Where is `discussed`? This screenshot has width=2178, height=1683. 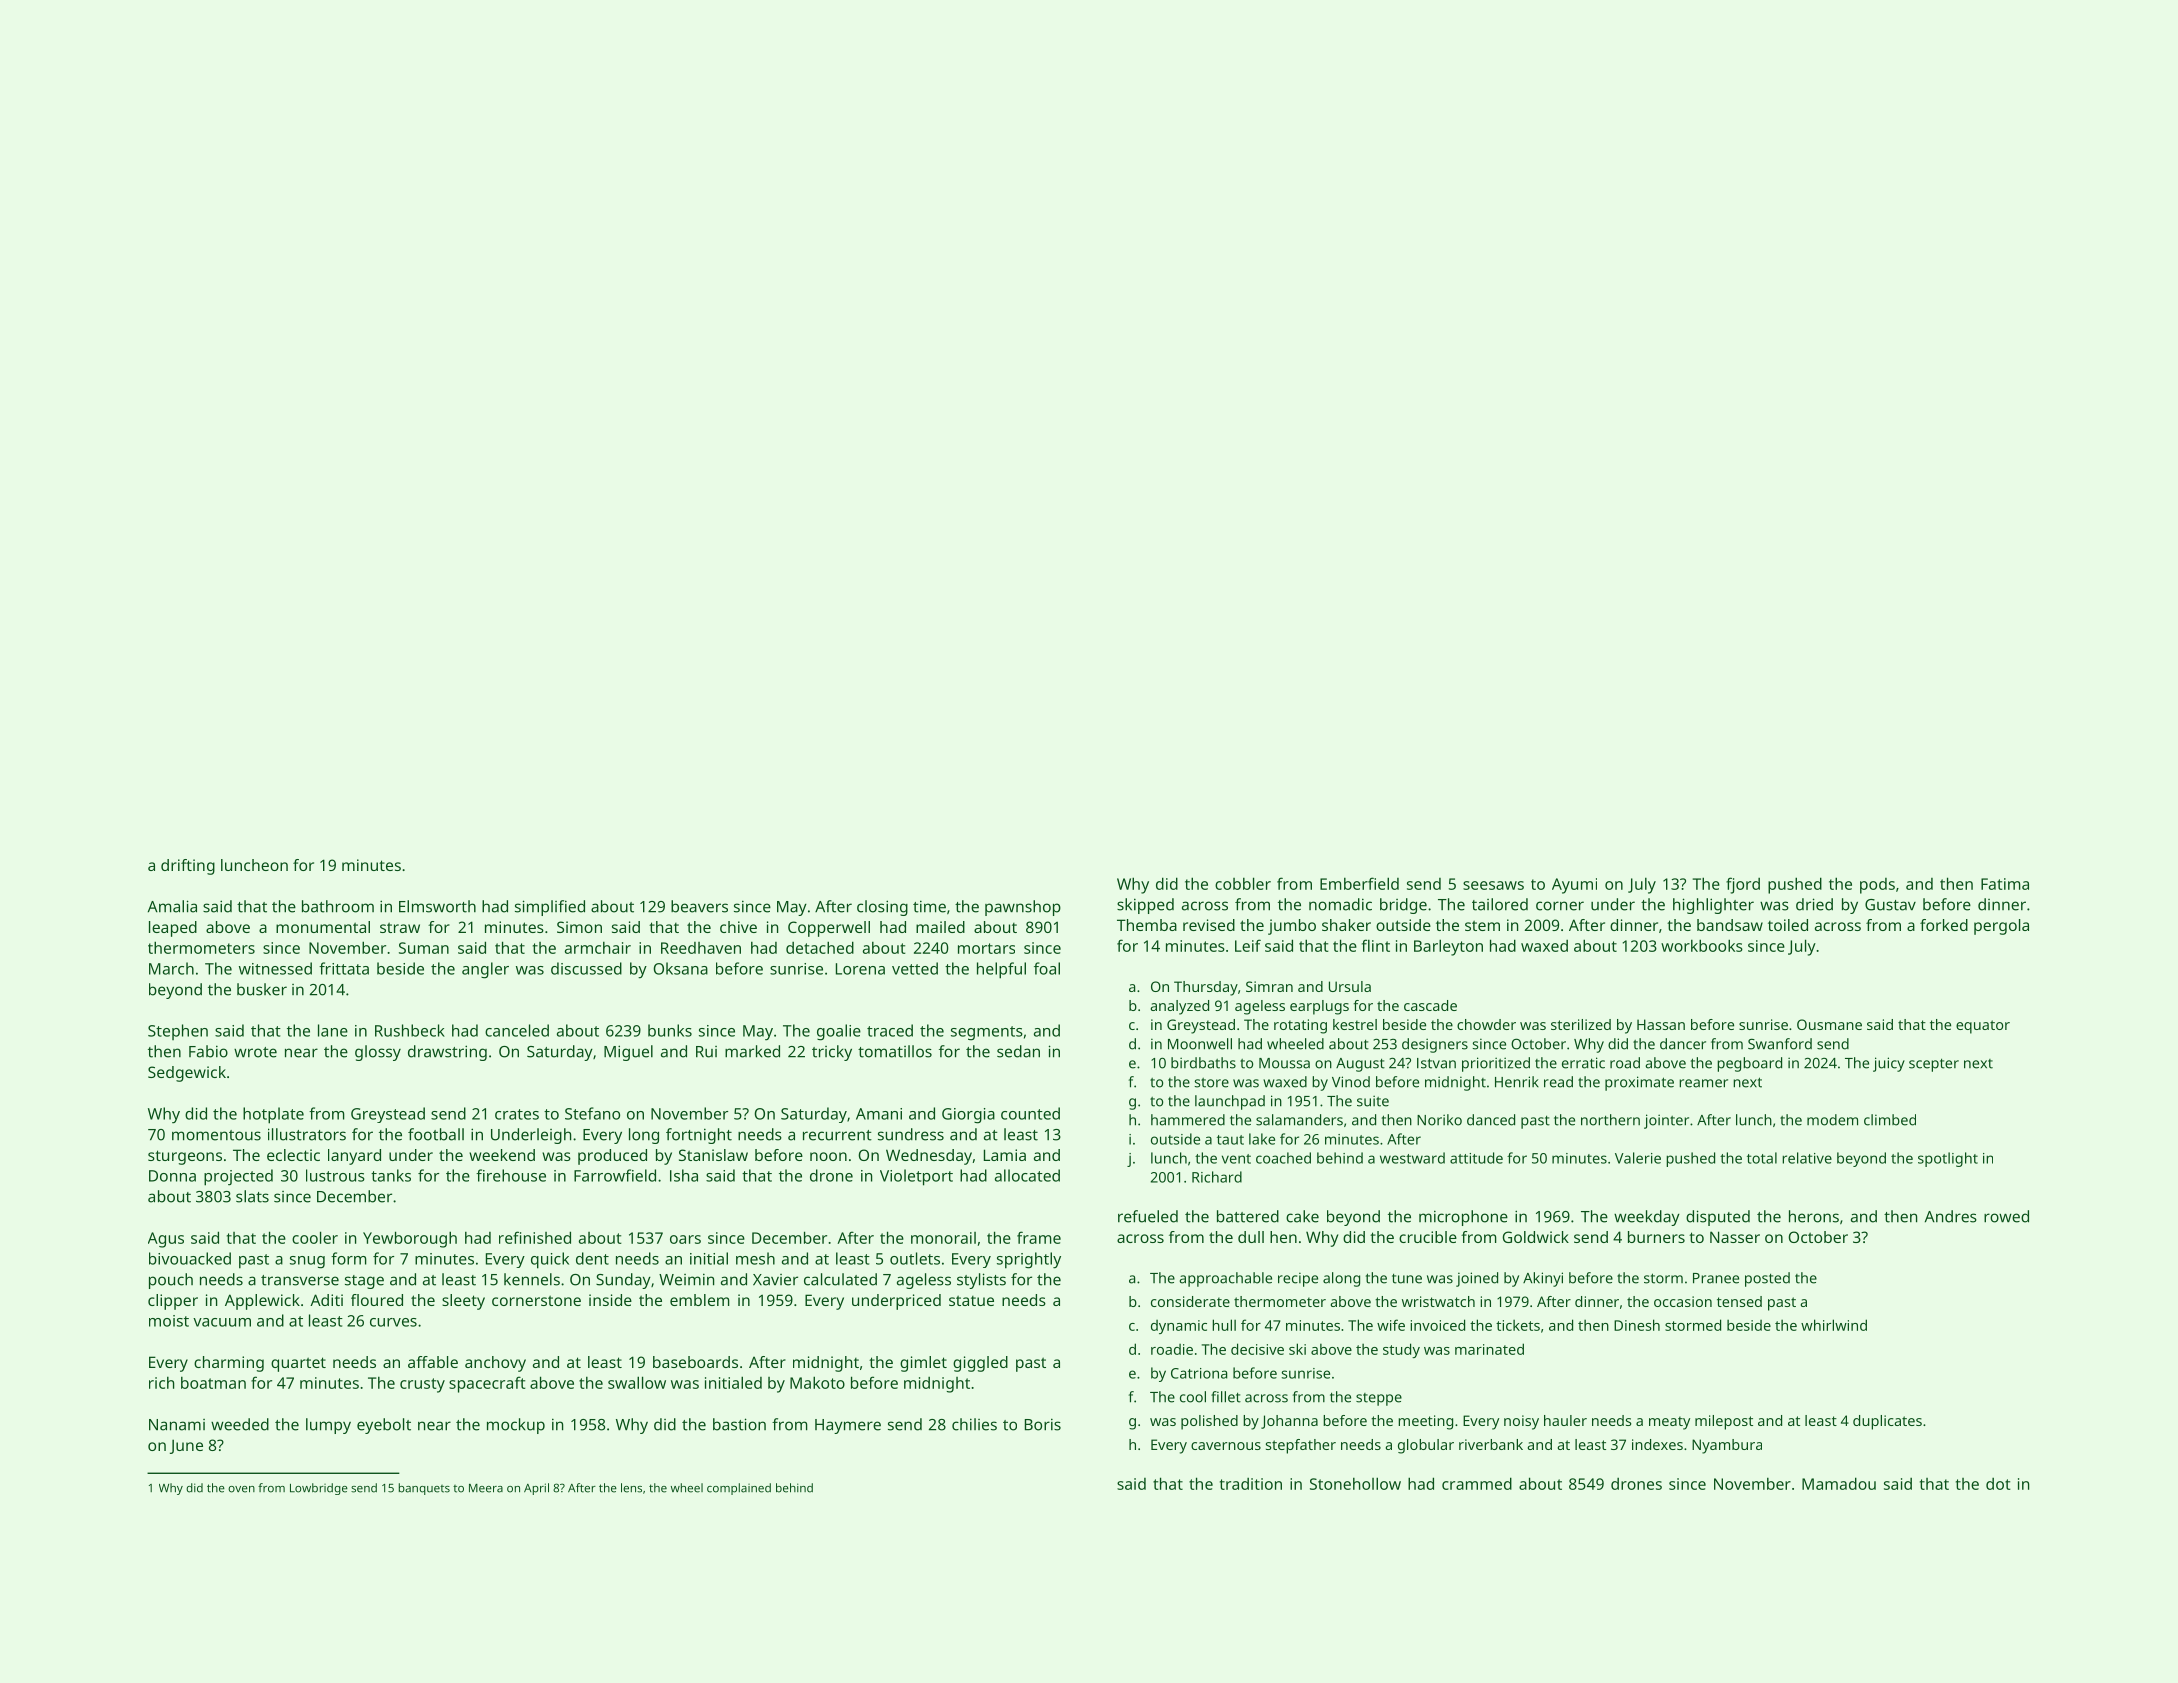
discussed is located at coordinates (586, 968).
